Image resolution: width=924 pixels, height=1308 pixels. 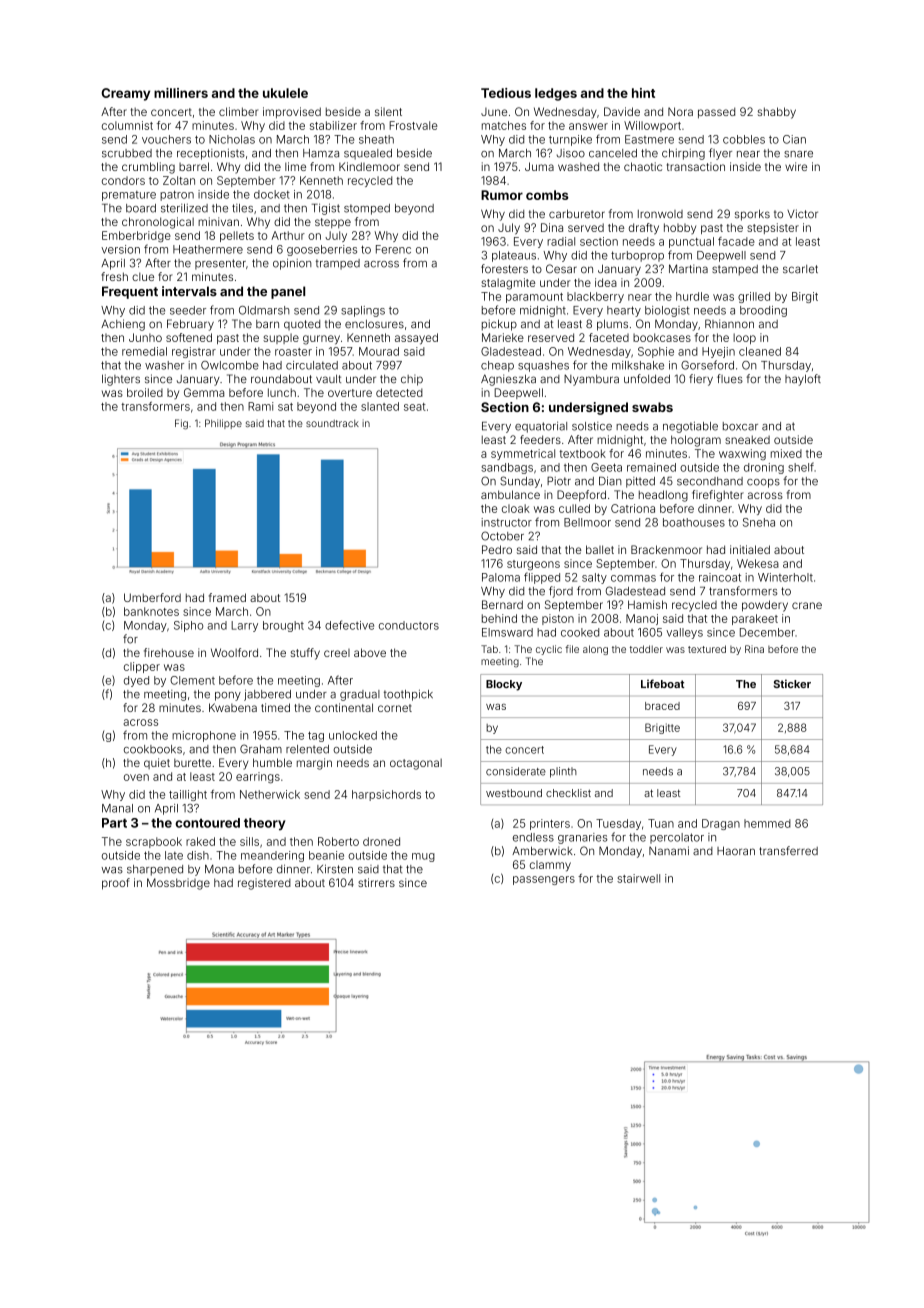 What do you see at coordinates (720, 154) in the image?
I see `flyer` at bounding box center [720, 154].
